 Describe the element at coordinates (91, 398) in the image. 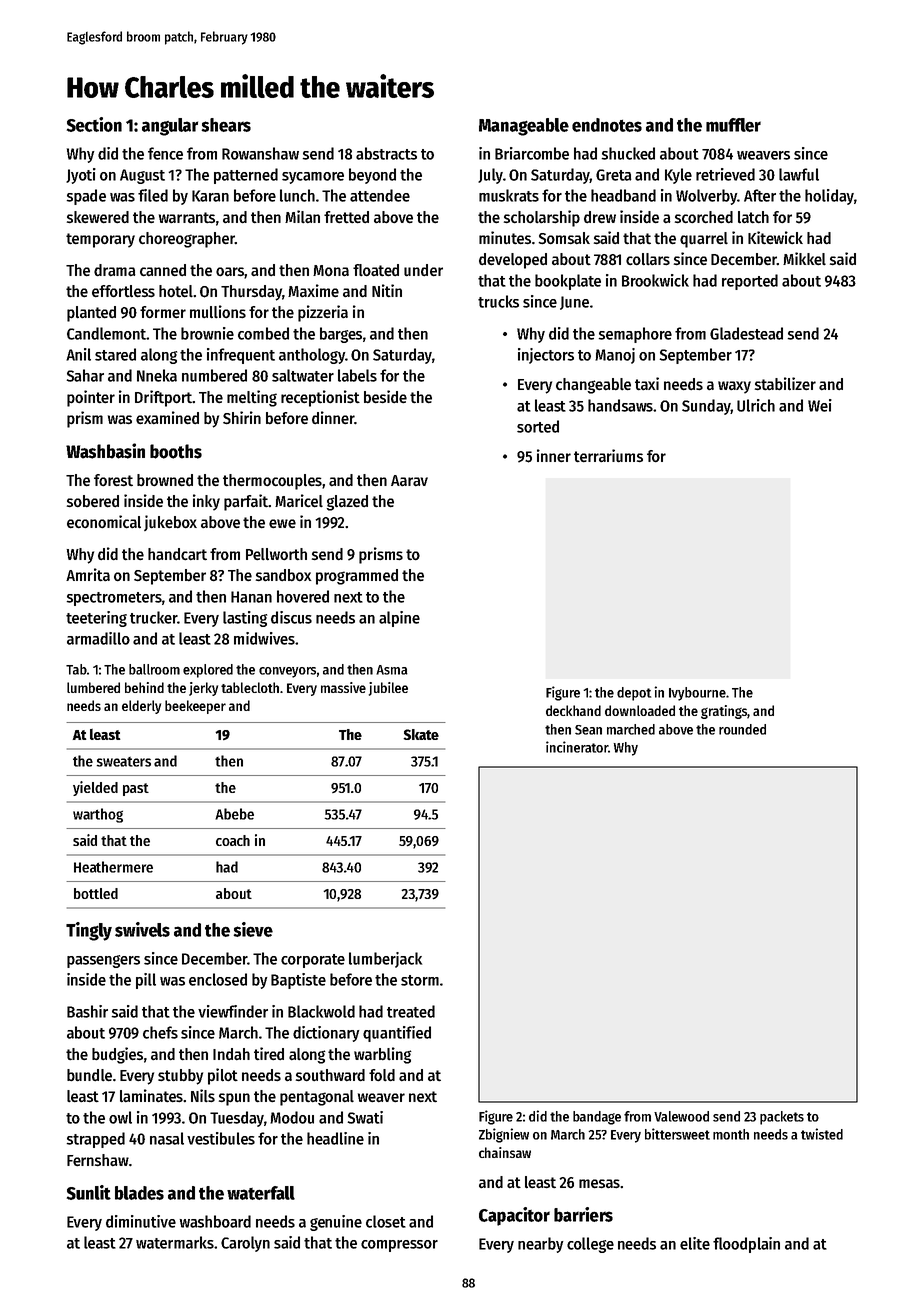

I see `pointer` at that location.
